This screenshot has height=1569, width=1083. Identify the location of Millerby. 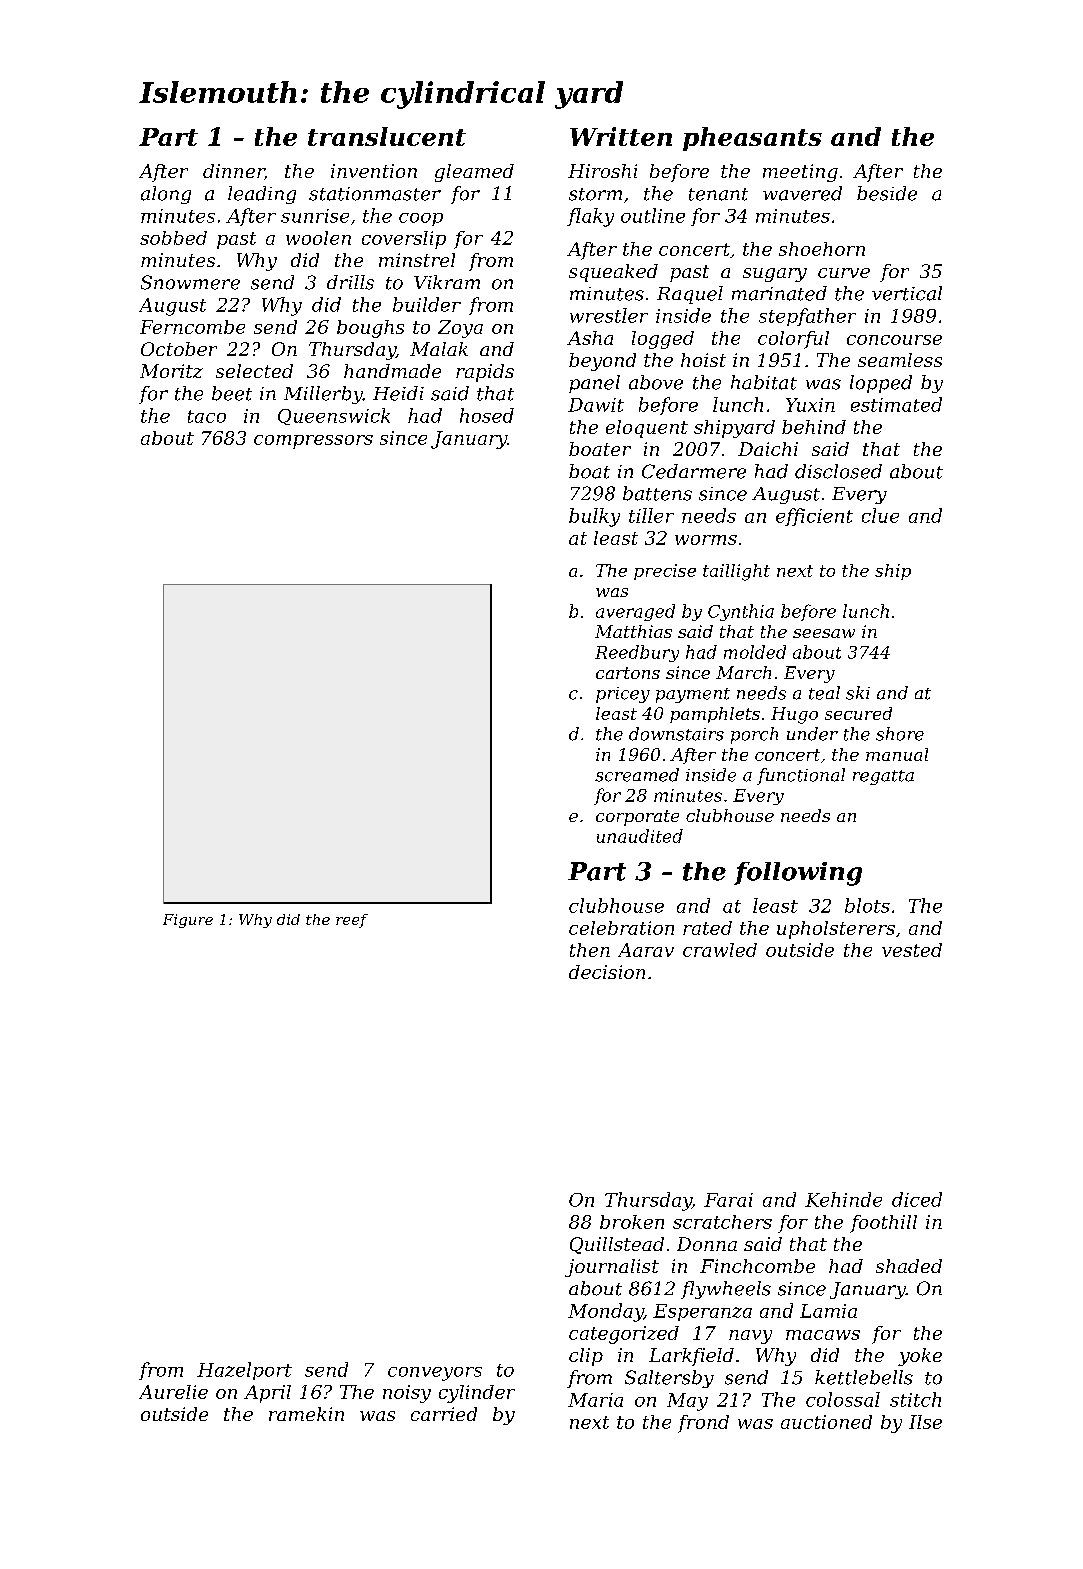
(323, 395).
